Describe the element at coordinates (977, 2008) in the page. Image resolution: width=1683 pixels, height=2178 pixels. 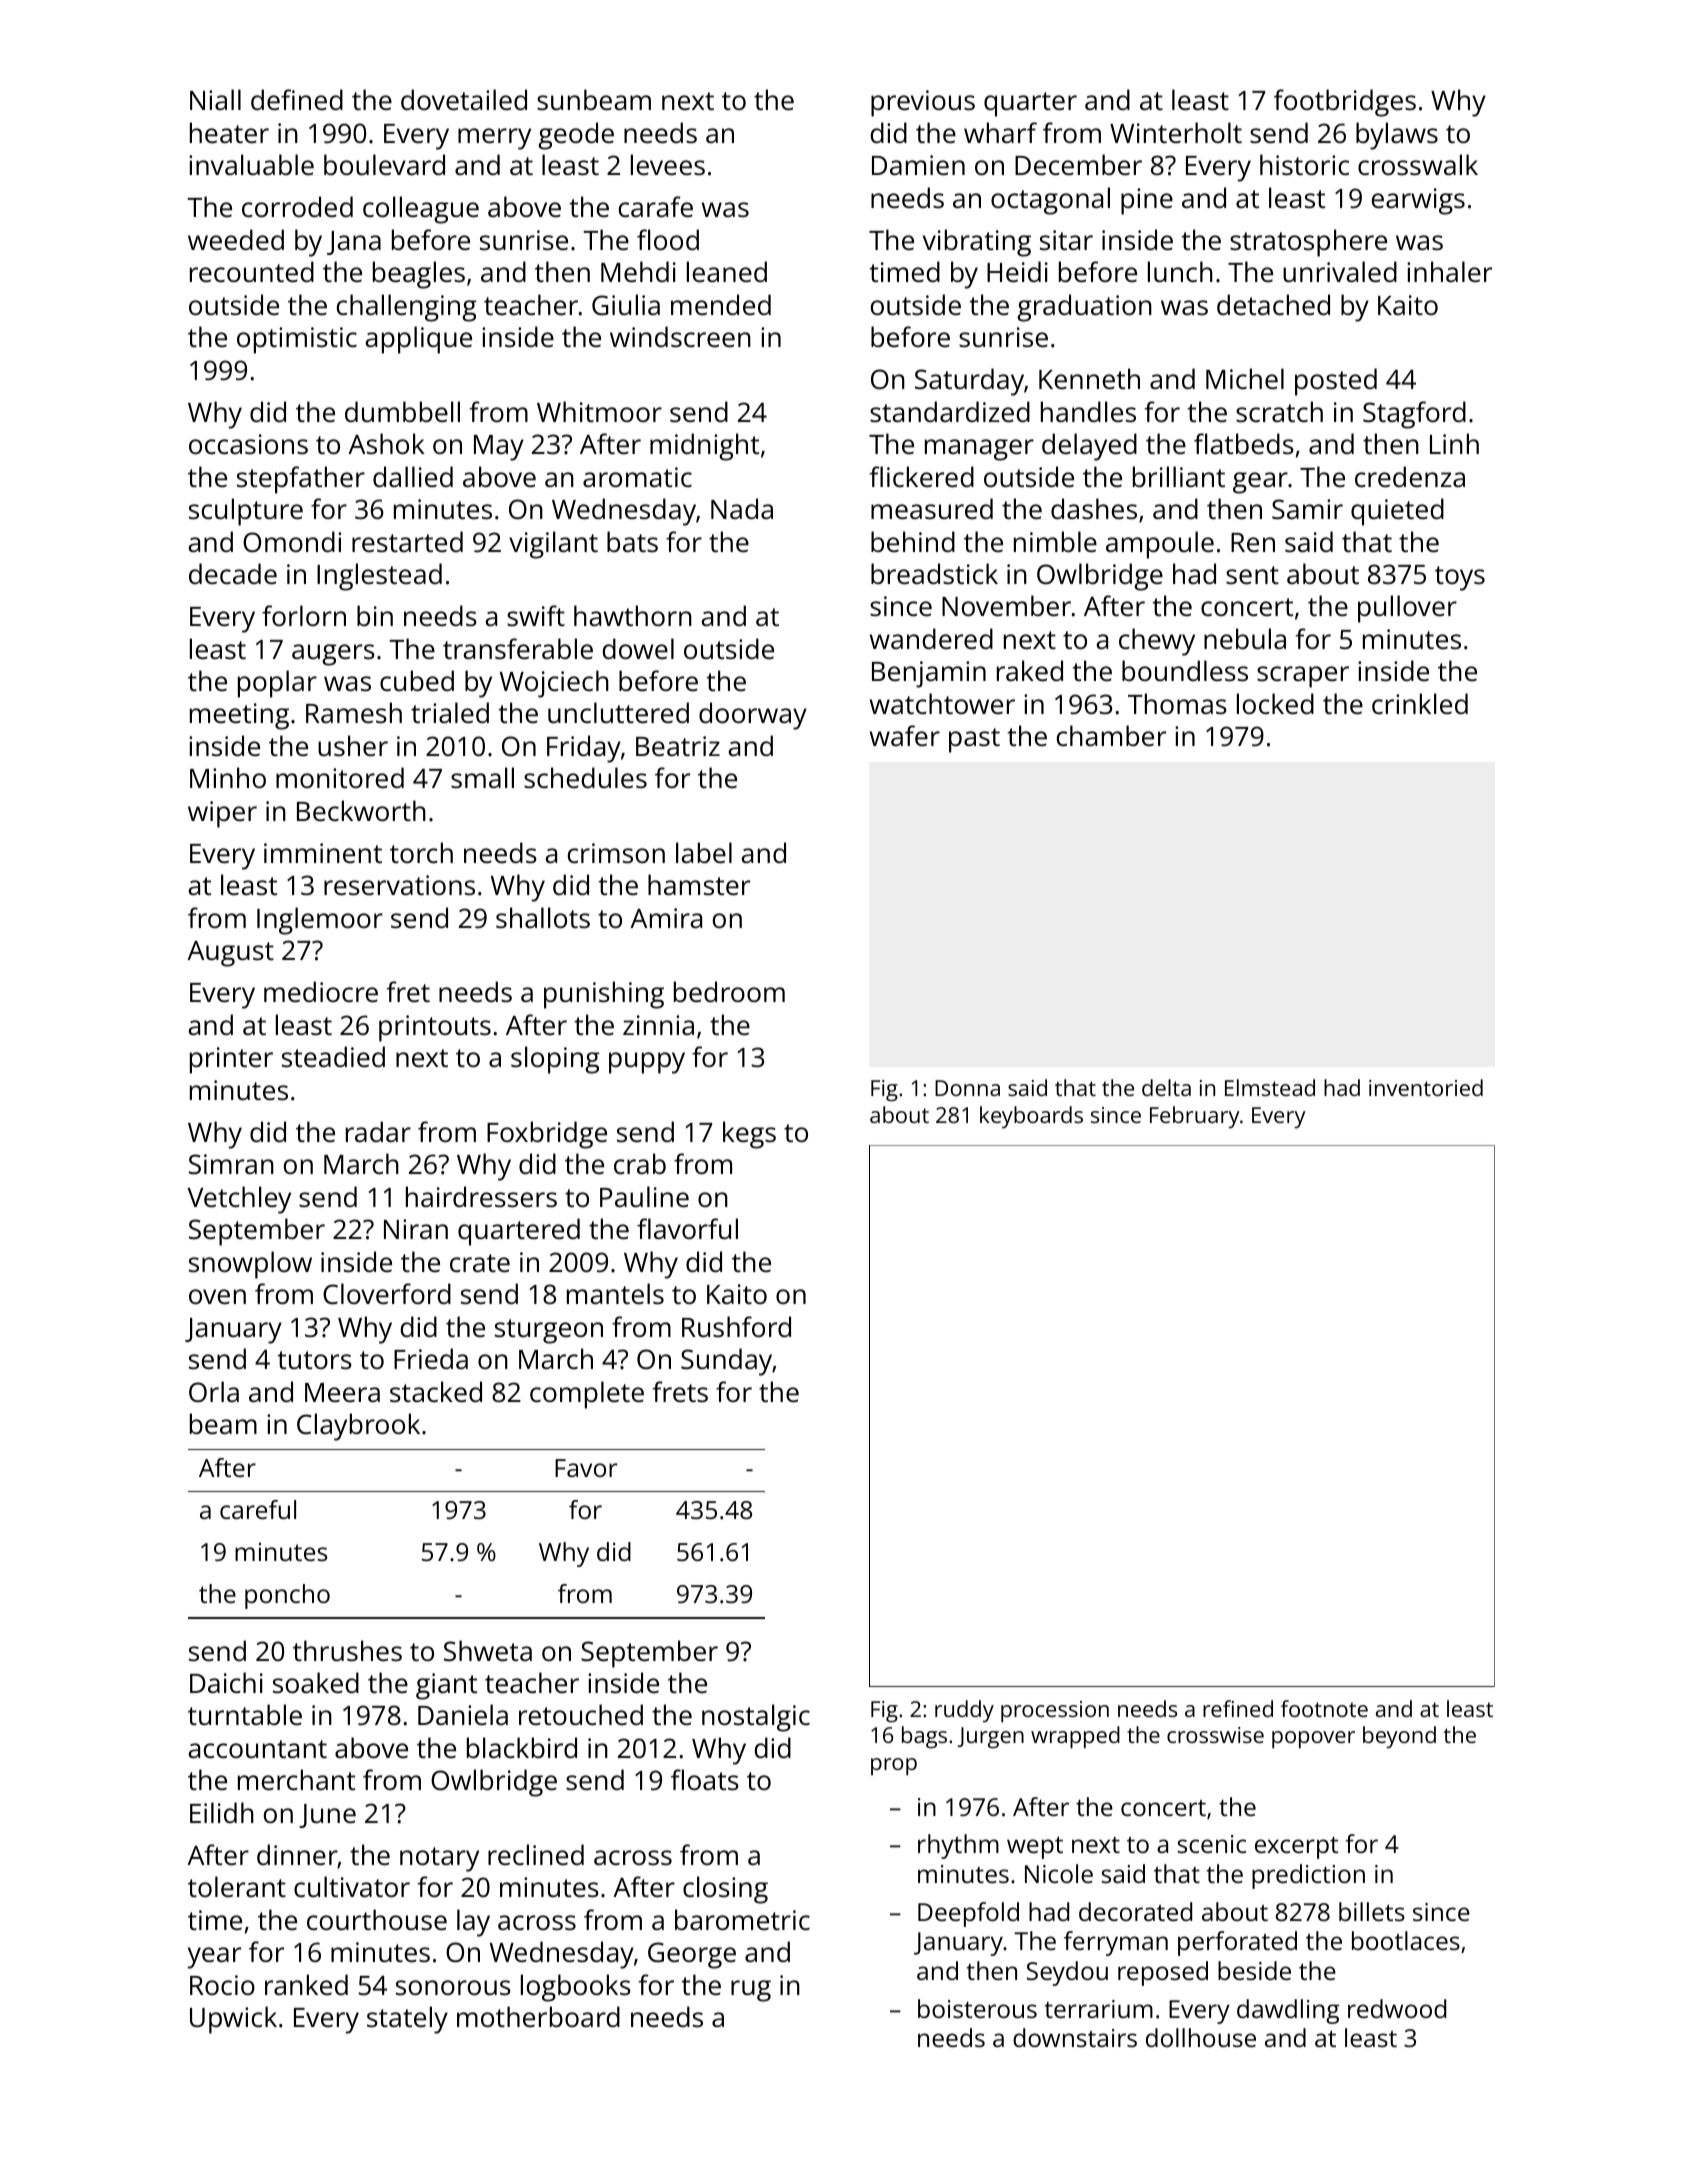
I see `boisterous` at that location.
